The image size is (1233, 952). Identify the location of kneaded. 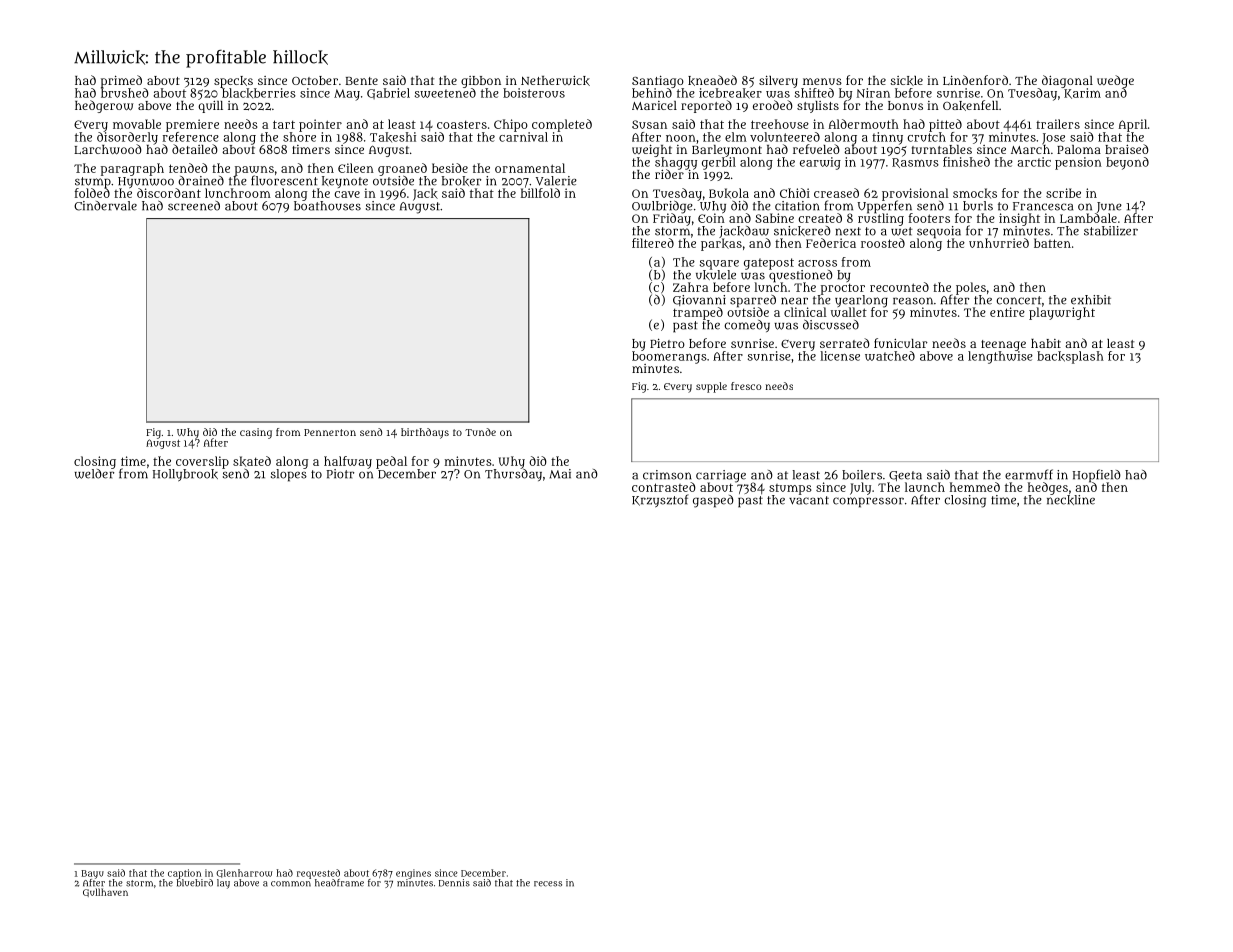
(712, 80).
